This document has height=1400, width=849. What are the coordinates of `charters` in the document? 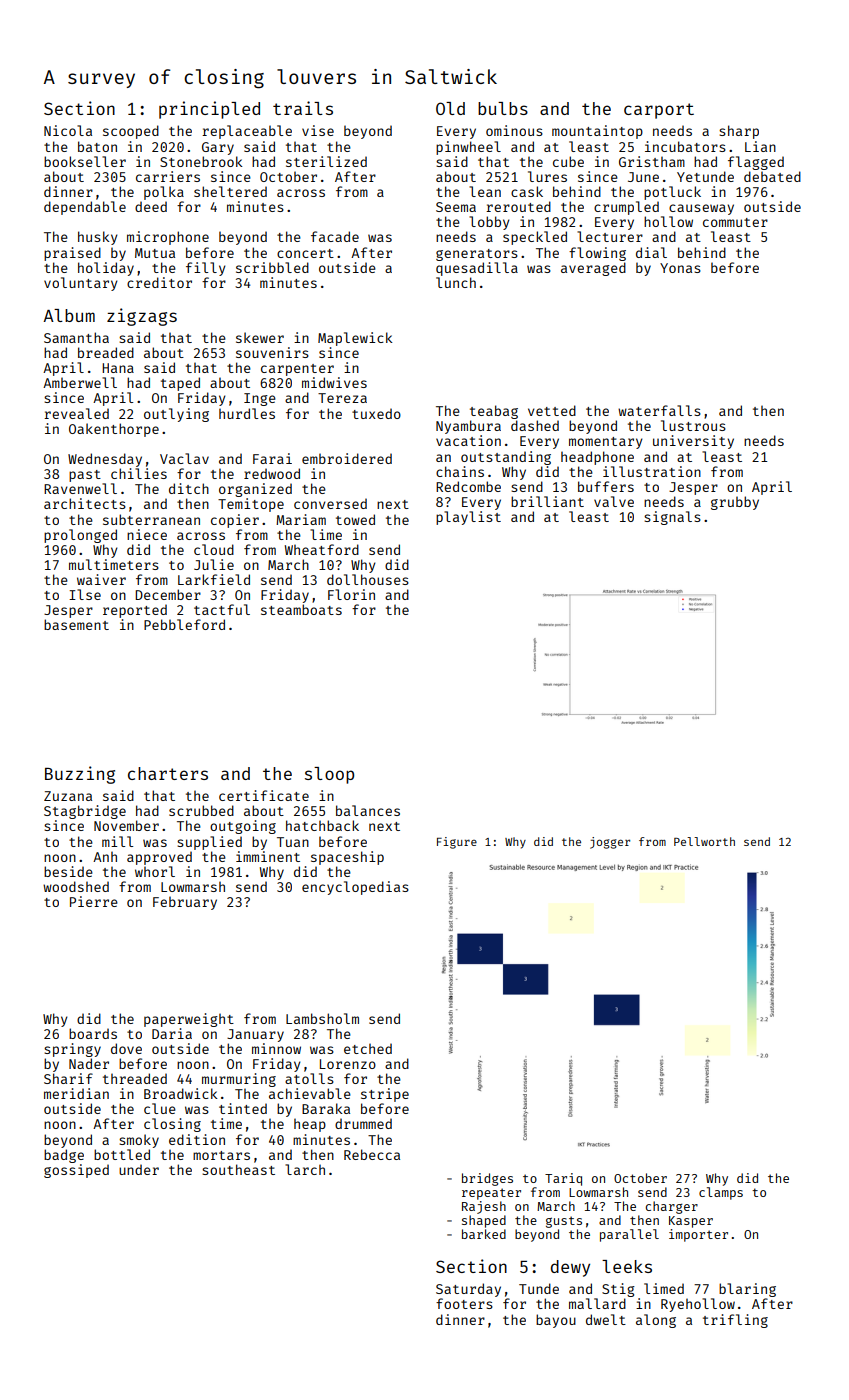 It's located at (168, 773).
